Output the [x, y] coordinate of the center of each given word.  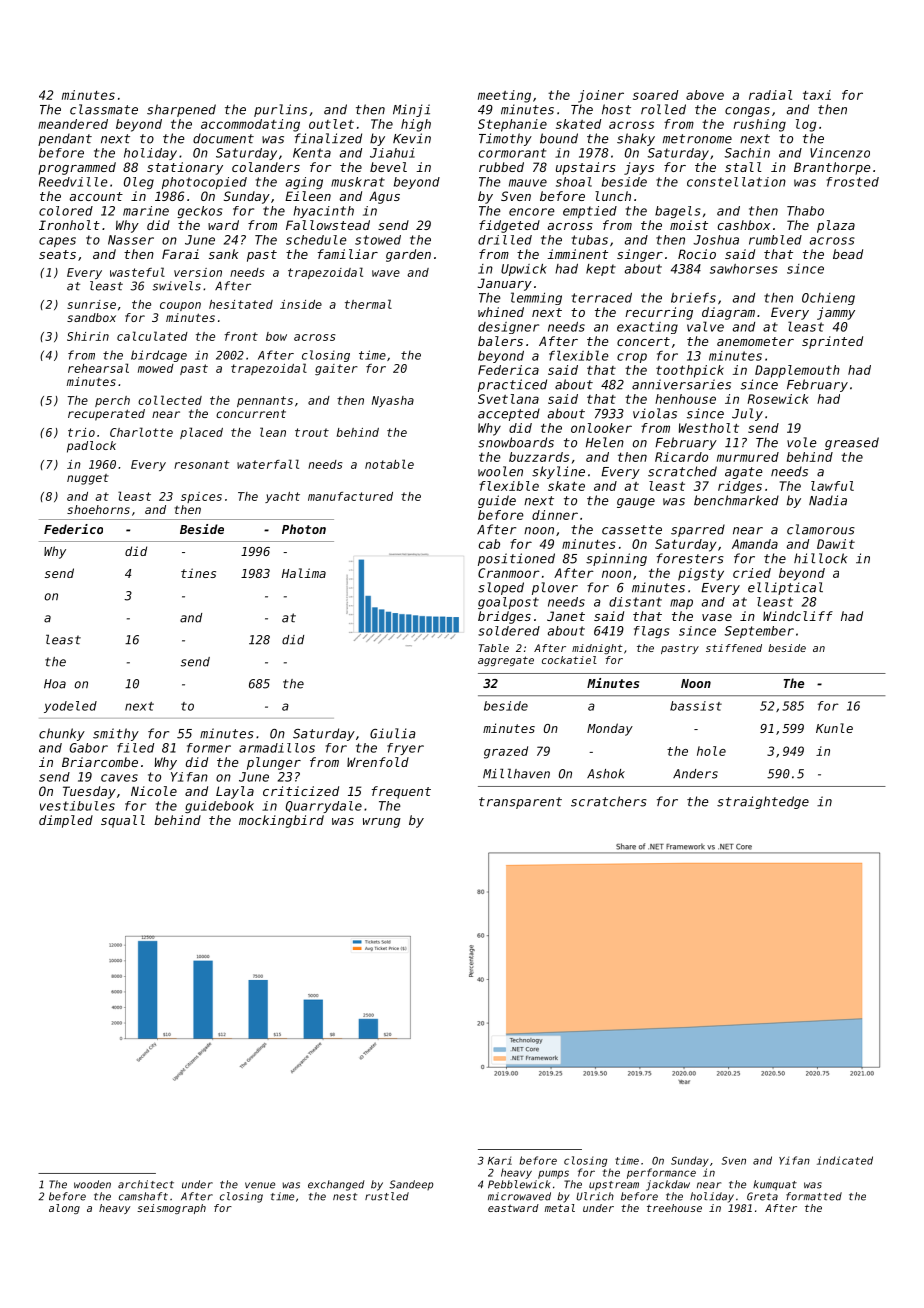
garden [408, 255]
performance [661, 1173]
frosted [853, 182]
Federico [73, 529]
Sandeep [411, 1185]
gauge [636, 503]
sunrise [91, 304]
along [64, 1209]
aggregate [506, 661]
